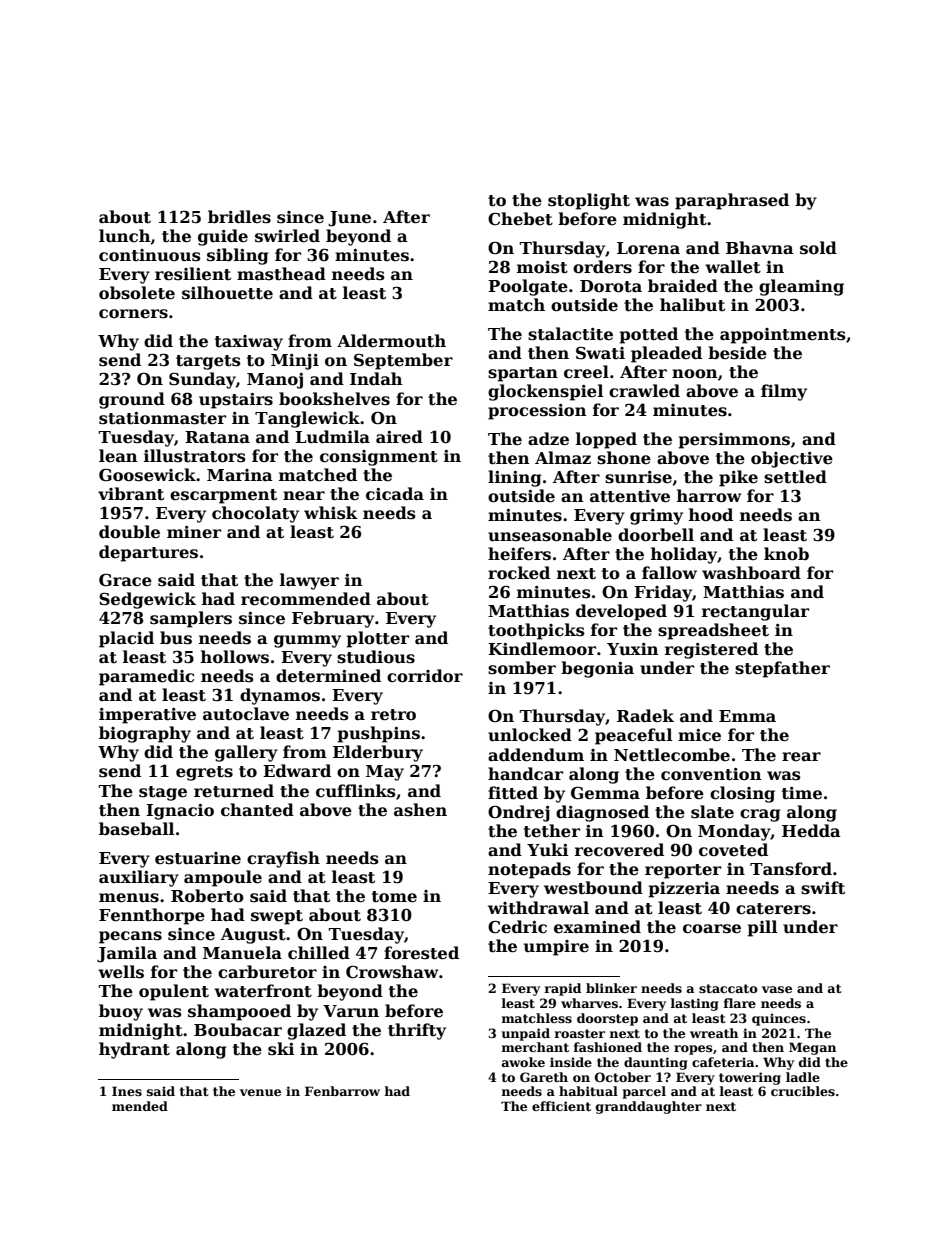 The image size is (952, 1233). I want to click on efficient, so click(561, 1106).
